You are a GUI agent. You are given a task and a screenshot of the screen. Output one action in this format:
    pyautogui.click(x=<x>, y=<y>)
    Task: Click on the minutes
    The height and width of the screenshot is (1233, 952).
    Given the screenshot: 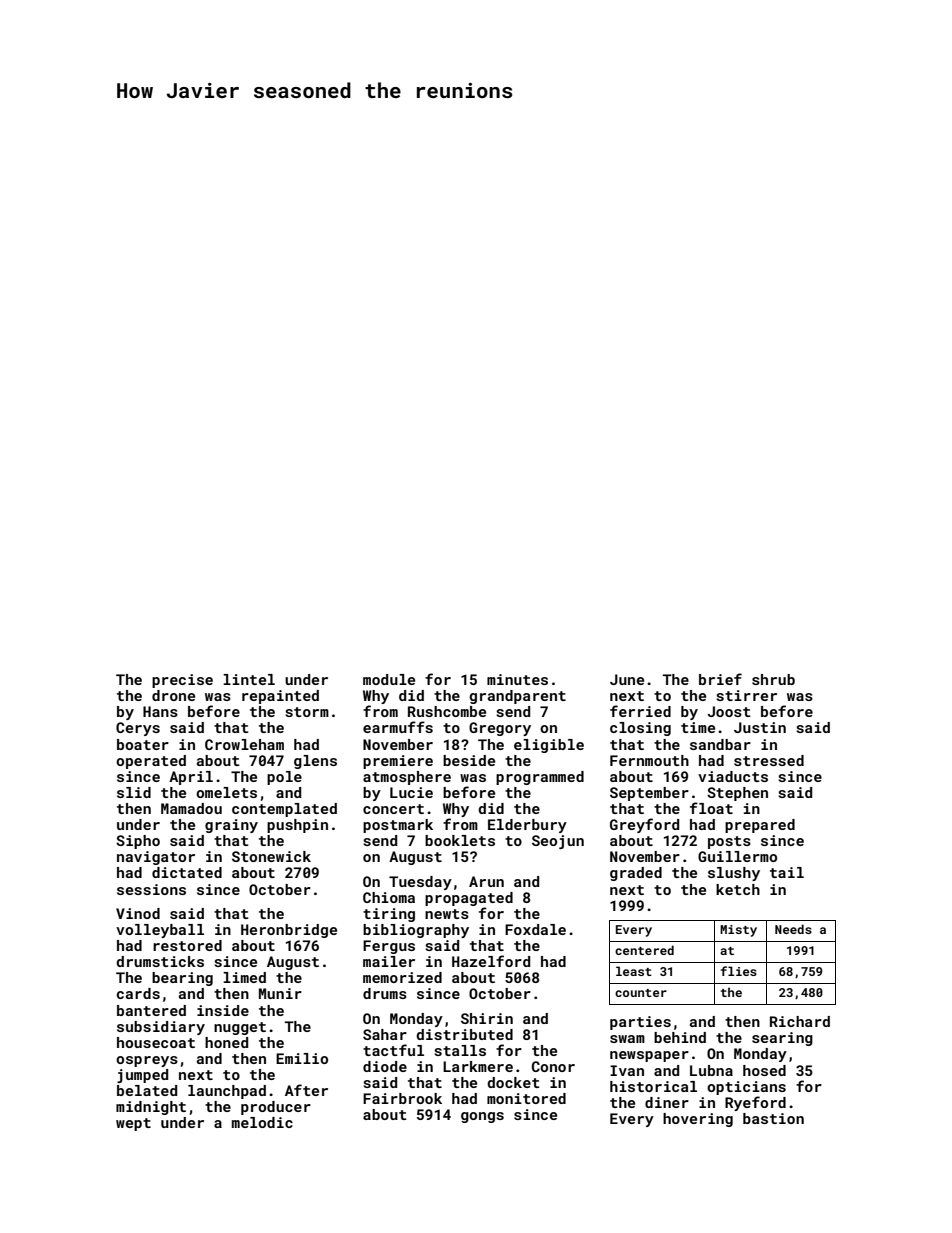 What is the action you would take?
    pyautogui.click(x=517, y=679)
